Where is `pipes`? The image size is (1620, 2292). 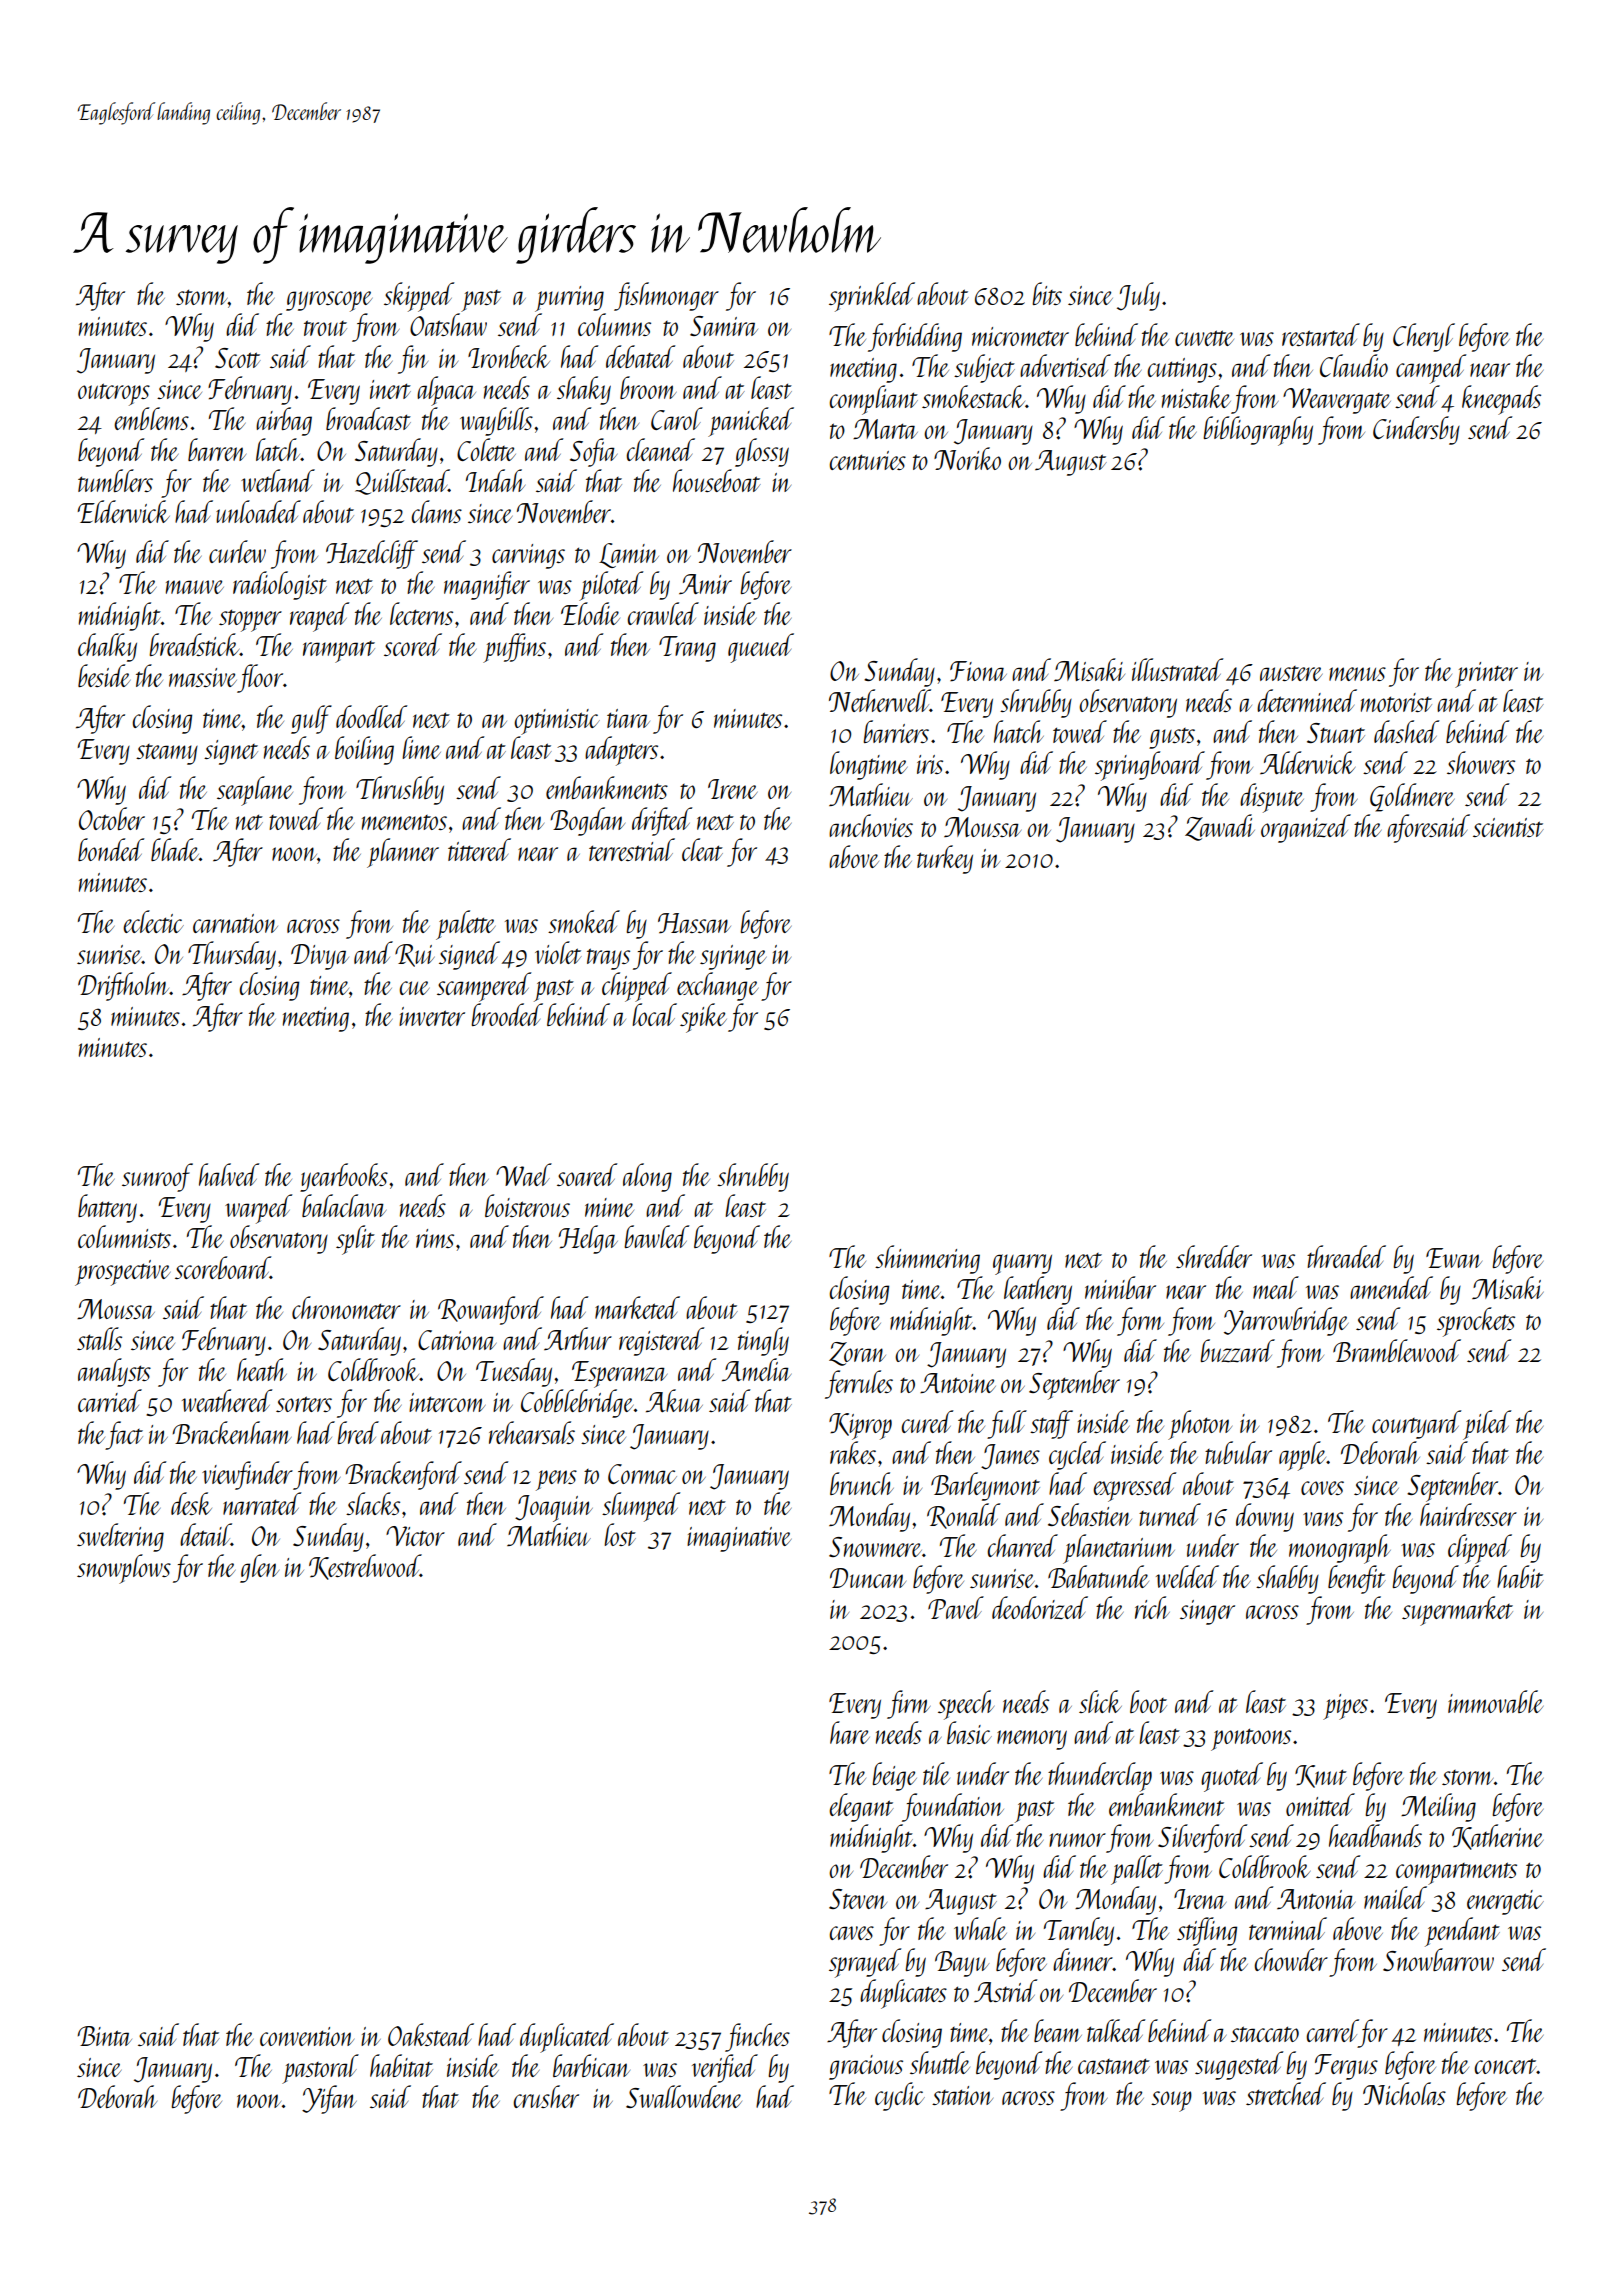 pipes is located at coordinates (1345, 1707).
